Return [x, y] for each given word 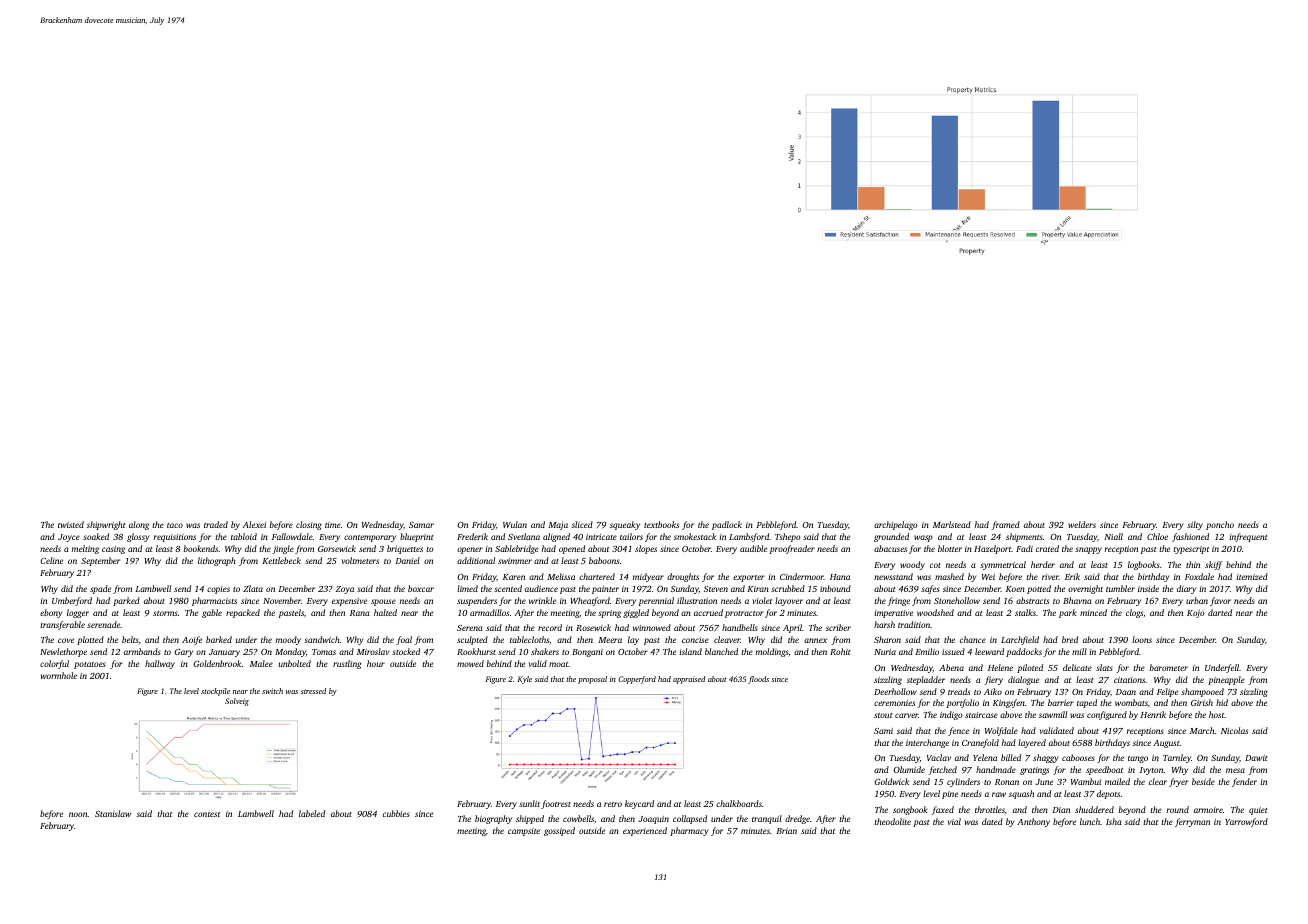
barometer [1169, 667]
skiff [1213, 565]
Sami [883, 731]
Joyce [69, 538]
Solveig [237, 702]
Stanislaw [113, 813]
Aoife [192, 640]
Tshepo [788, 537]
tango [1138, 759]
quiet [1258, 811]
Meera [610, 640]
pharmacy [689, 831]
